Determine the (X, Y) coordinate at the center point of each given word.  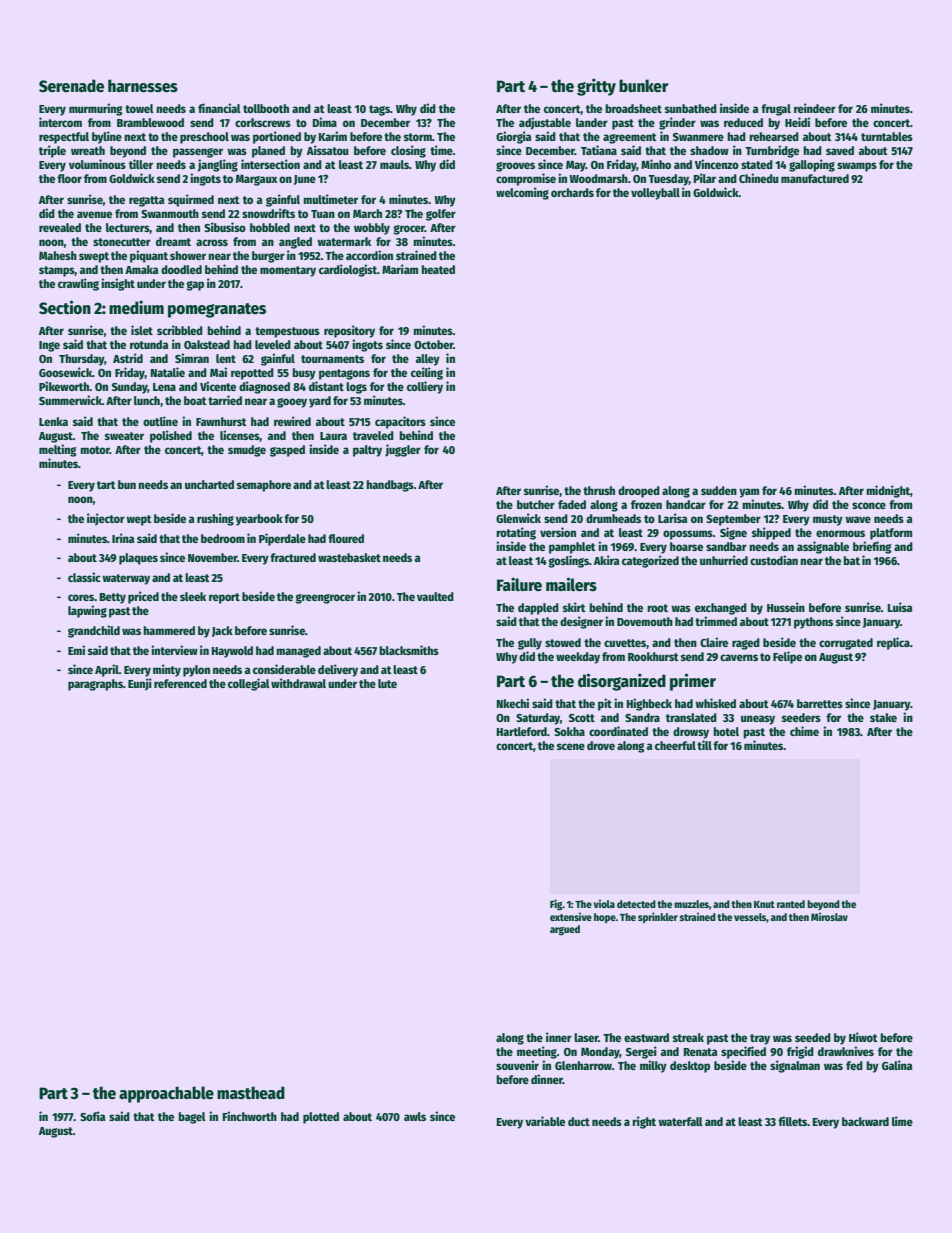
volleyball (655, 194)
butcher (536, 504)
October (433, 344)
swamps (857, 167)
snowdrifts (268, 213)
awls (415, 1116)
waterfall (680, 1121)
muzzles (691, 904)
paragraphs (95, 685)
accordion (369, 255)
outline (160, 421)
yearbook (259, 520)
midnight (888, 491)
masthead (251, 1092)
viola (604, 903)
